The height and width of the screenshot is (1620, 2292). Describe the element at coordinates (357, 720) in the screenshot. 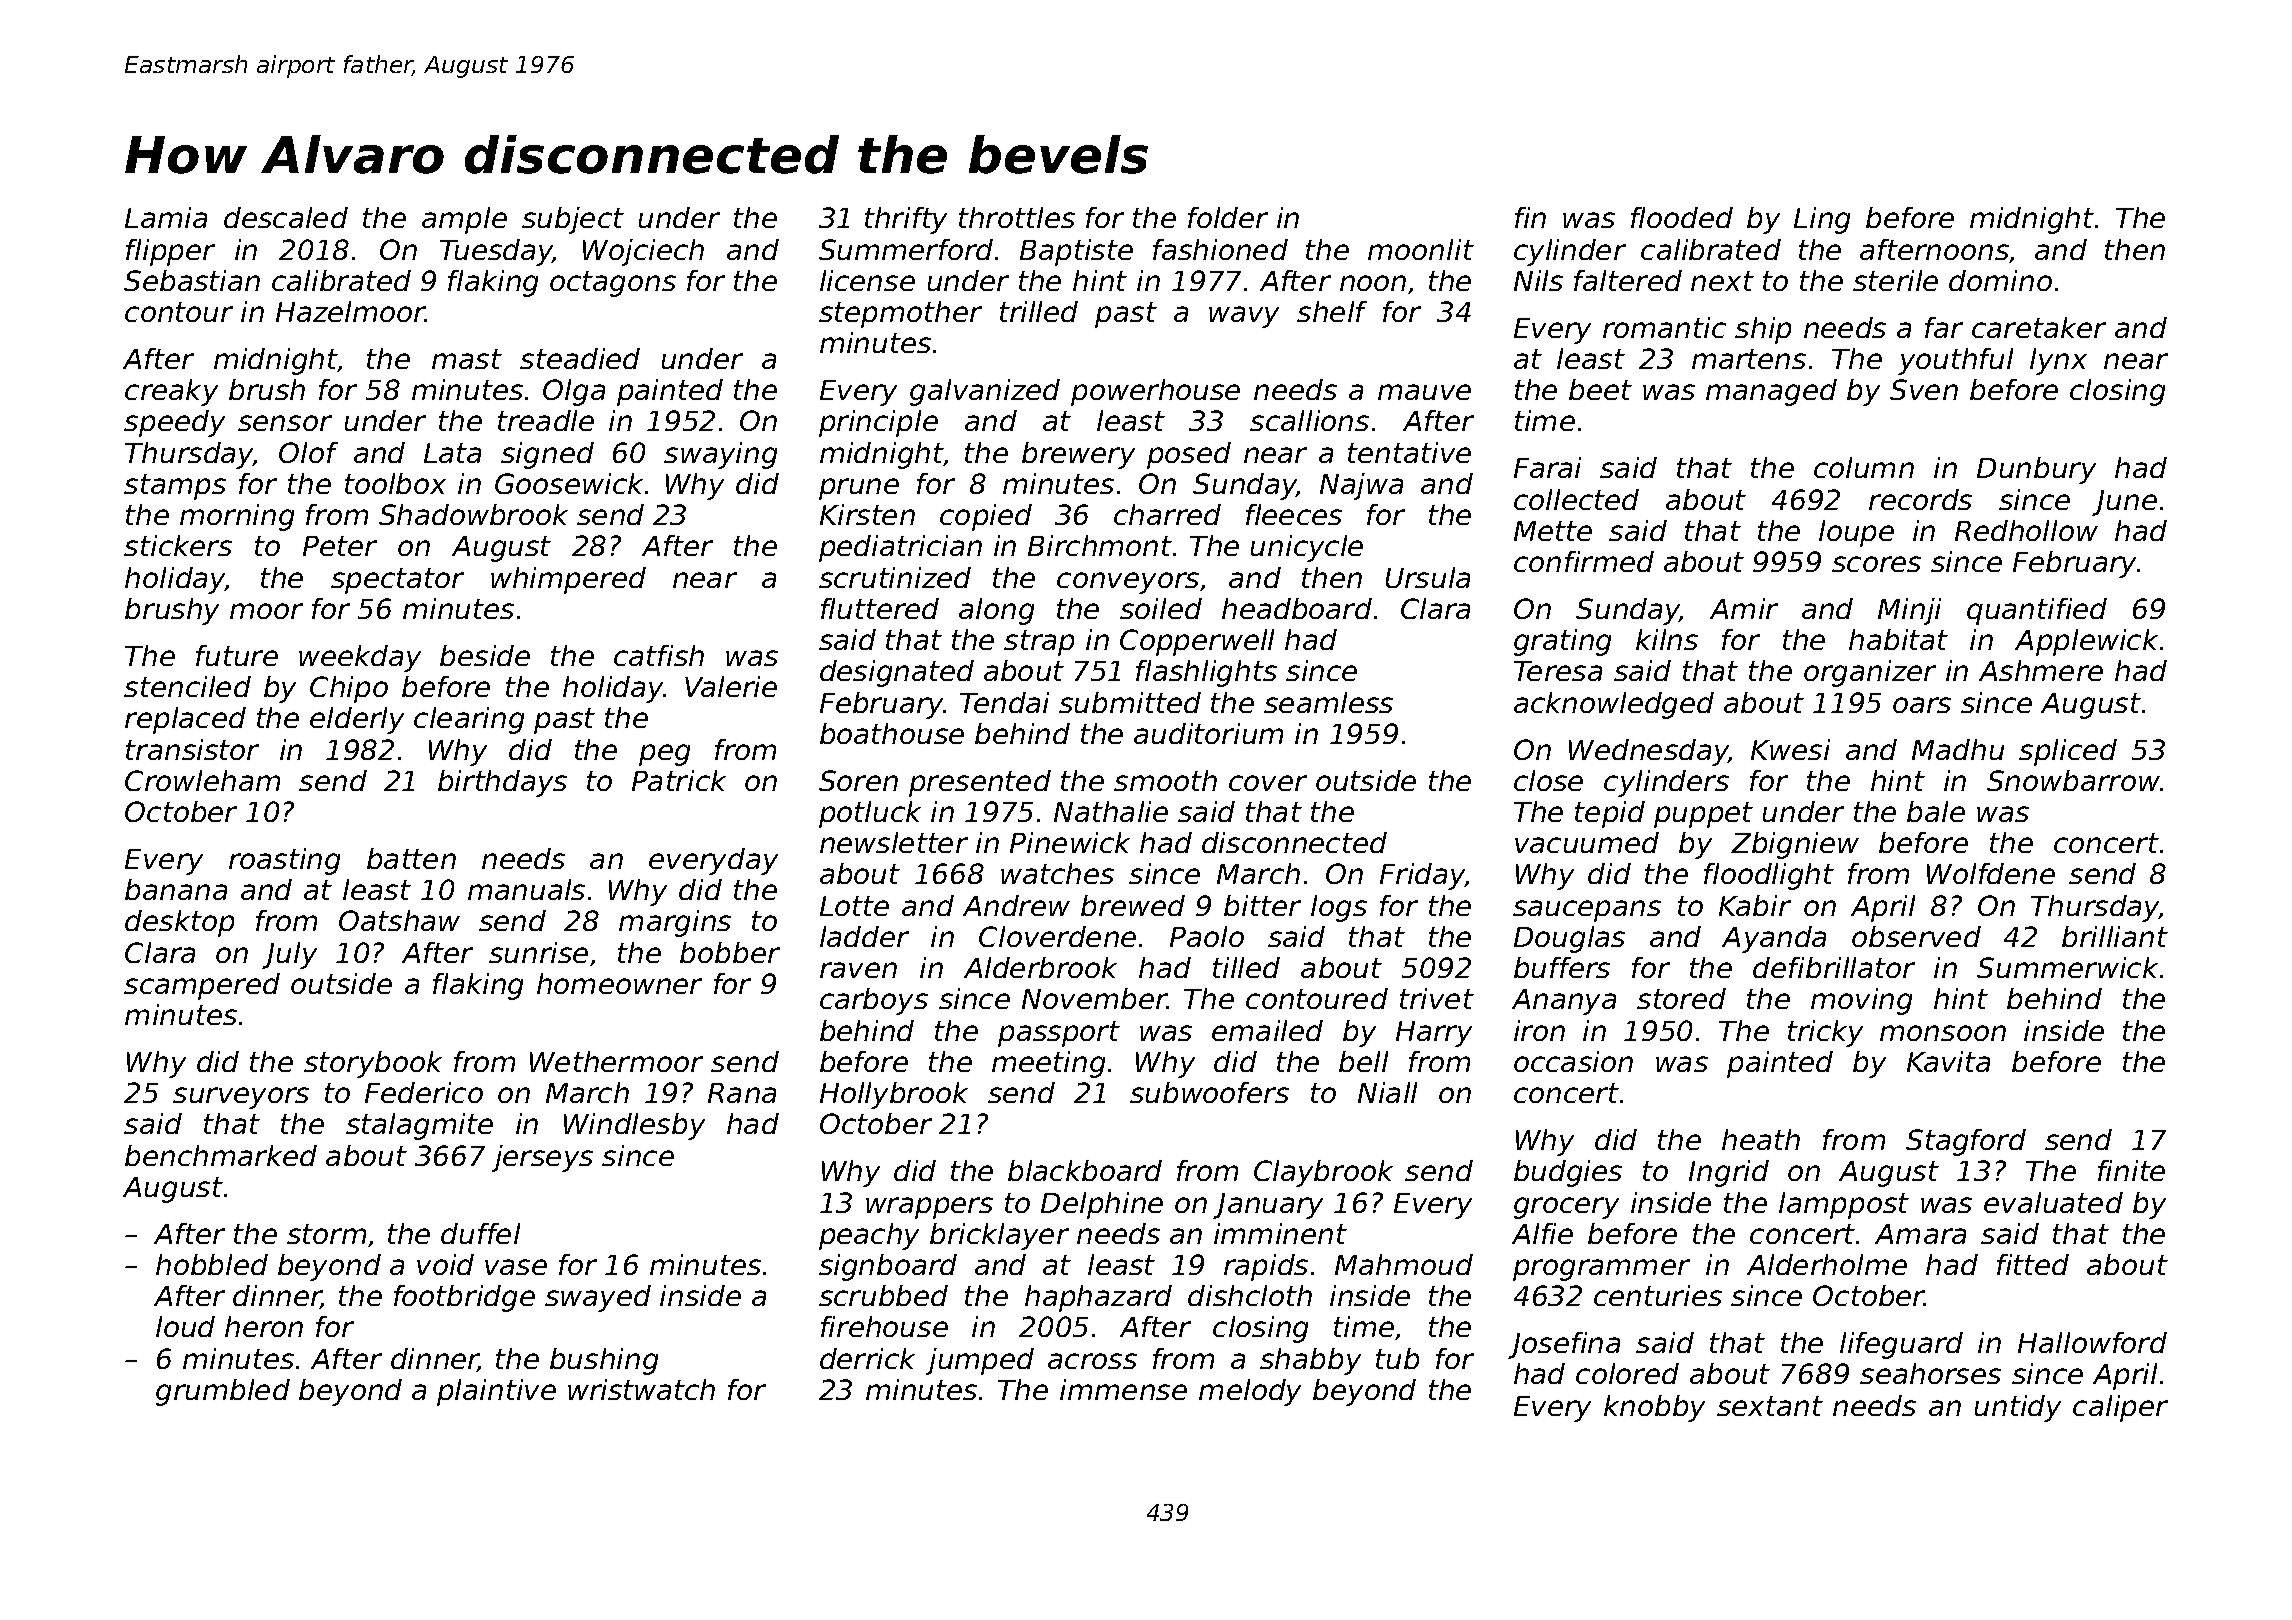

I see `elderly` at that location.
